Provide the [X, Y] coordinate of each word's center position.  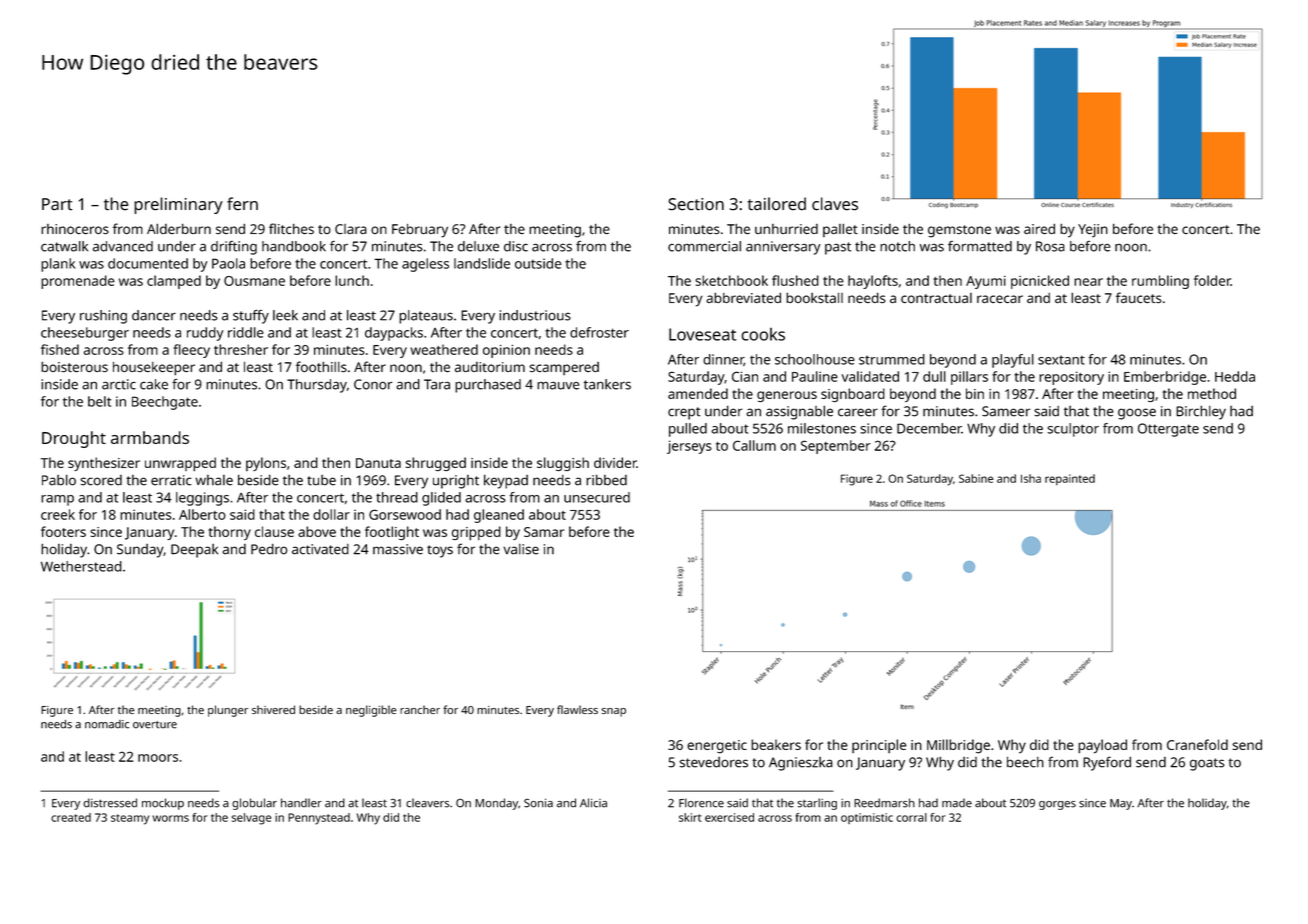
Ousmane [254, 281]
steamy [130, 819]
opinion [506, 351]
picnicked [1040, 282]
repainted [1070, 479]
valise [521, 549]
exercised [729, 817]
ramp [57, 500]
